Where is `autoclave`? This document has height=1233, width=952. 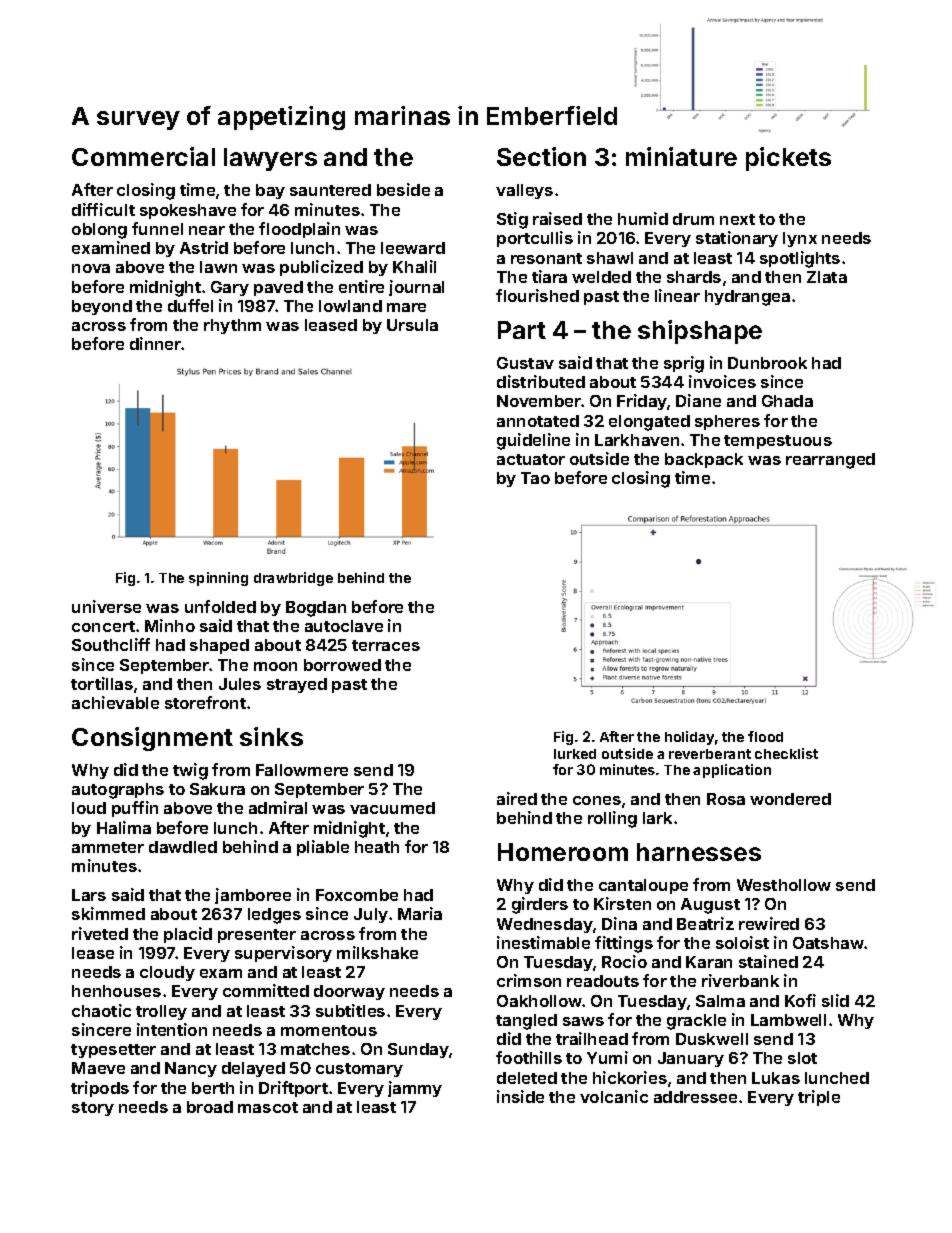 autoclave is located at coordinates (344, 626).
